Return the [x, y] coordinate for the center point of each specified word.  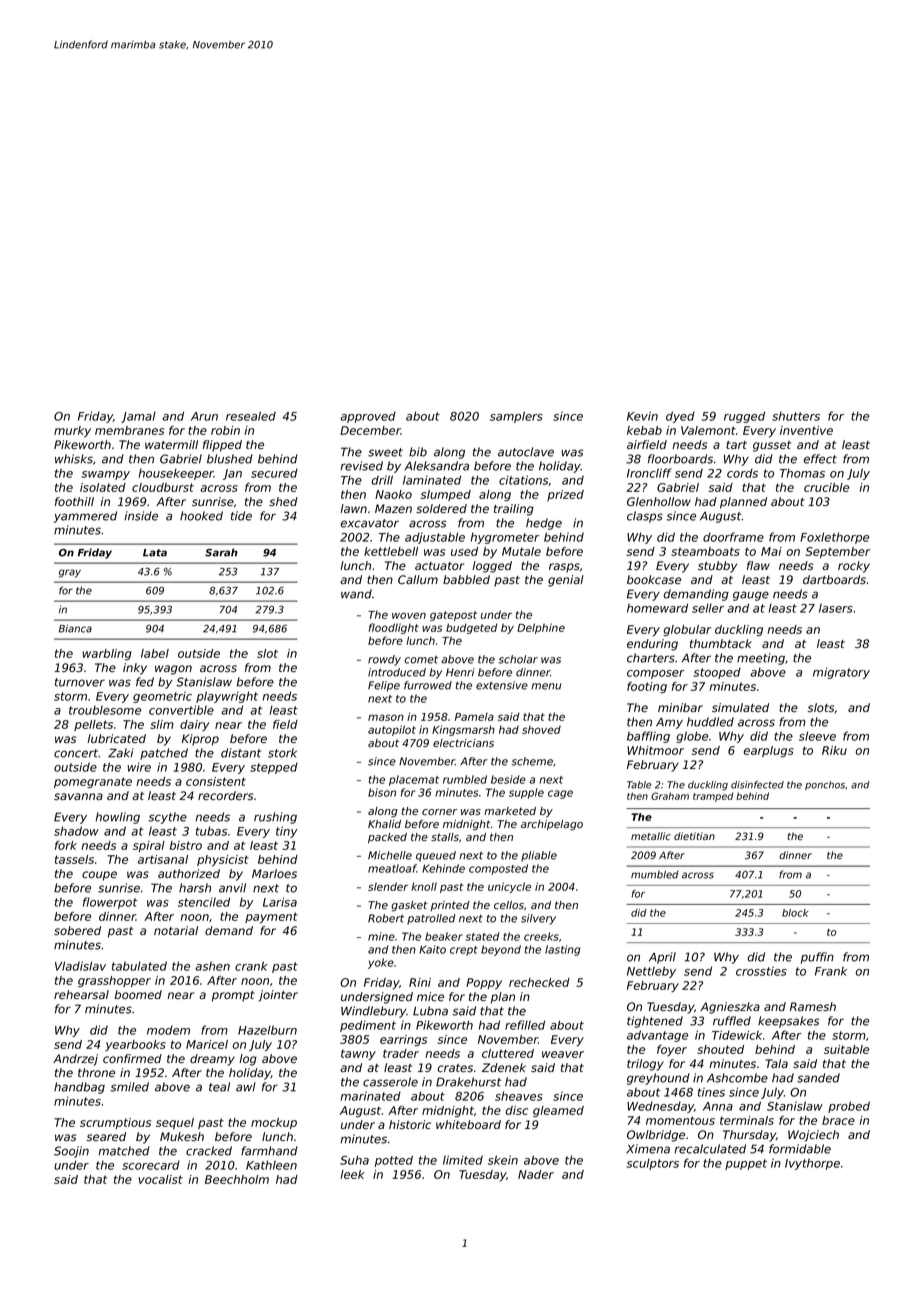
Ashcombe [737, 1078]
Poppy [484, 983]
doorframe [733, 537]
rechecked [539, 982]
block [795, 913]
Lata [155, 553]
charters [651, 658]
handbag [79, 1088]
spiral [149, 846]
